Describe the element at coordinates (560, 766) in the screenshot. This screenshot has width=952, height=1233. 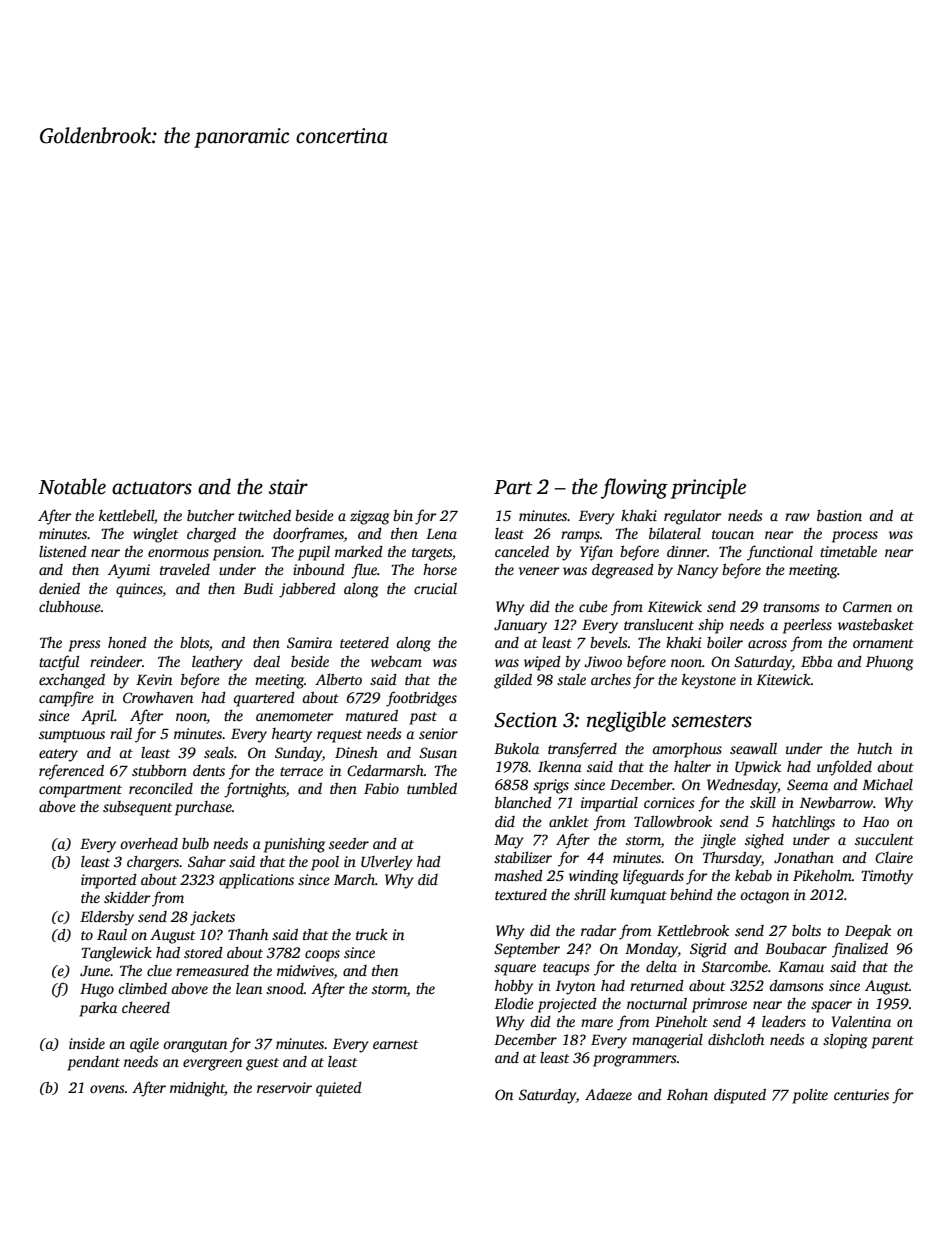
I see `Ikenna` at that location.
